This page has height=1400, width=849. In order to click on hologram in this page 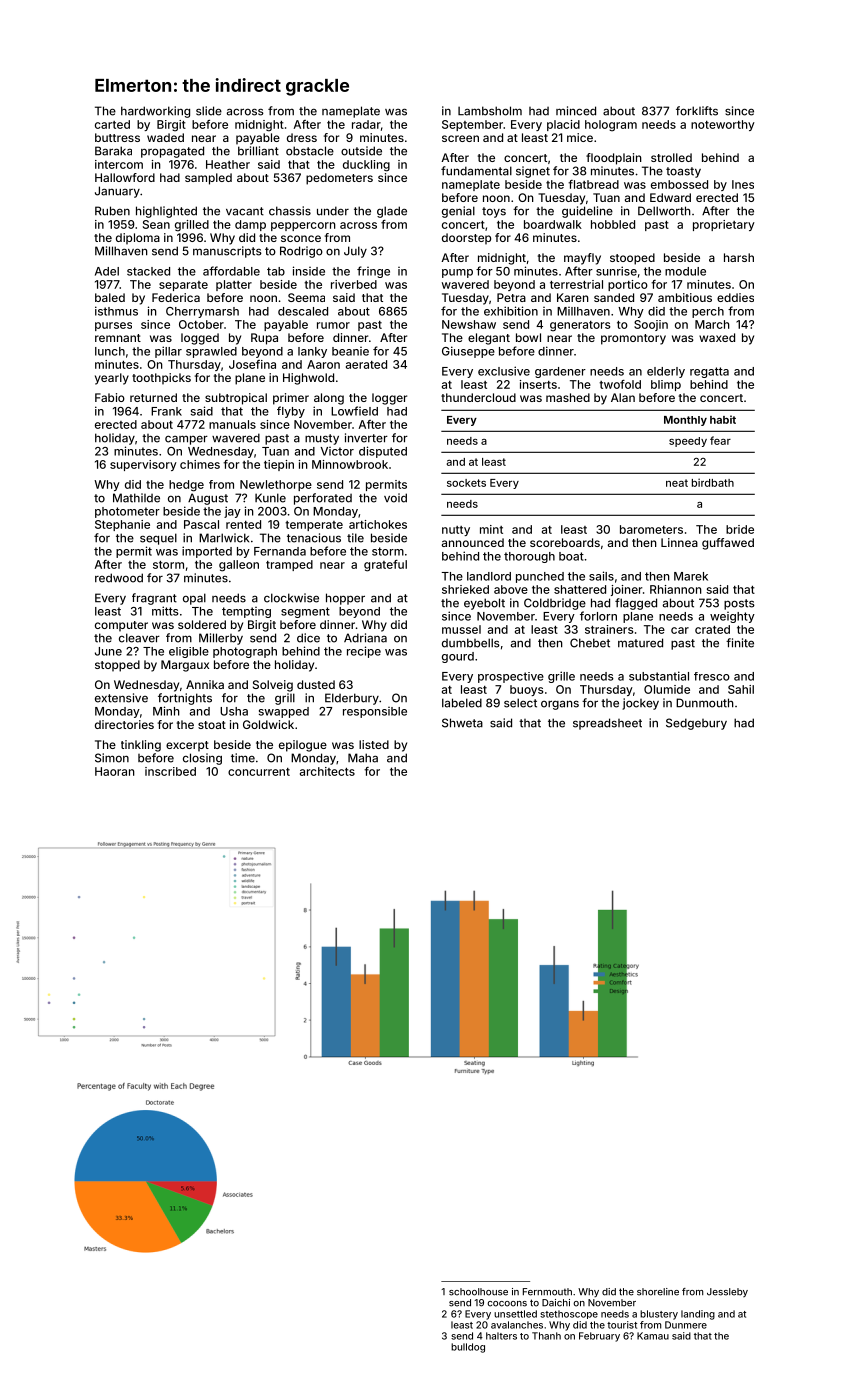, I will do `click(611, 126)`.
